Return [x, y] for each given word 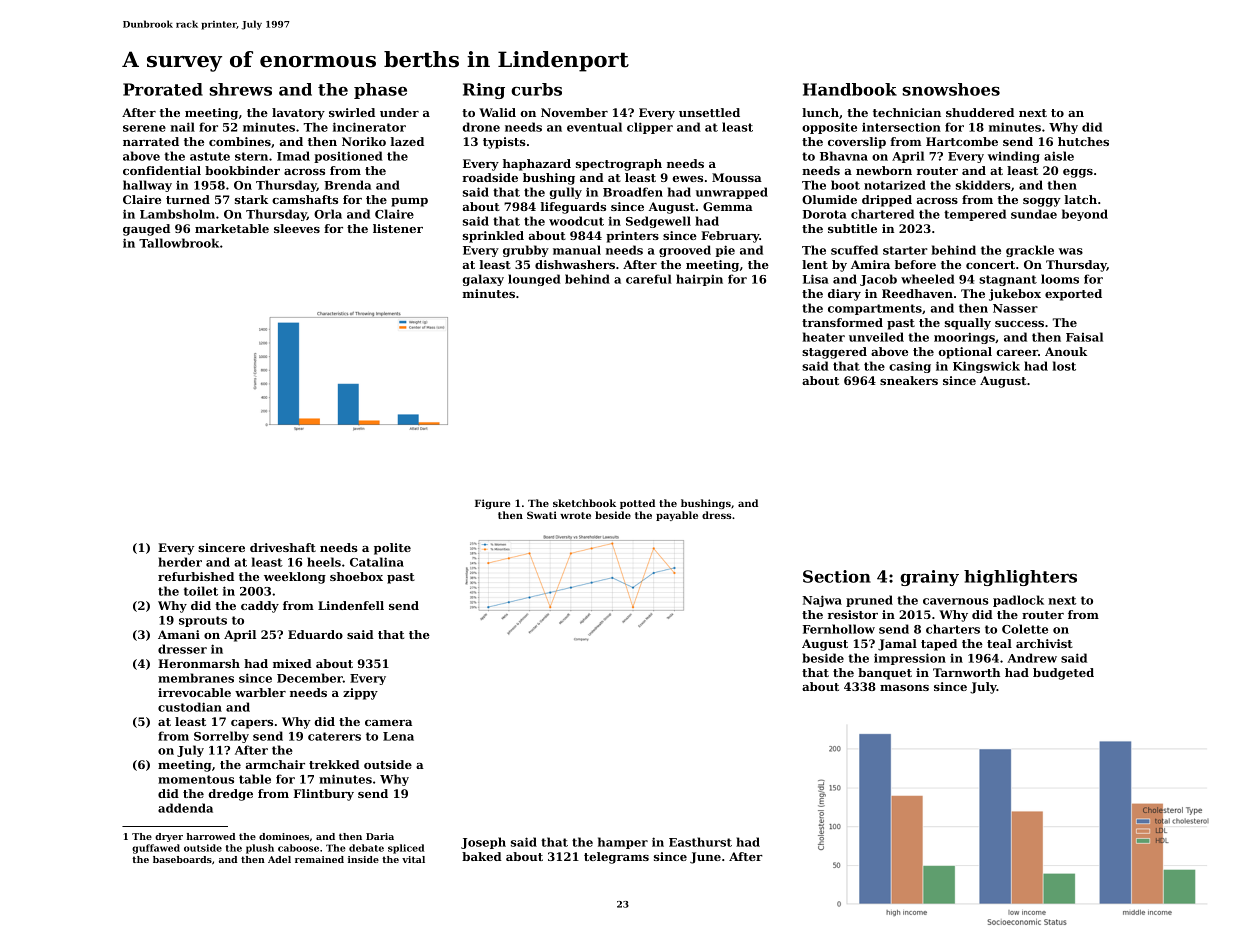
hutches [1083, 141]
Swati [542, 515]
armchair [275, 764]
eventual [594, 127]
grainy [929, 578]
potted [637, 504]
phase [380, 91]
